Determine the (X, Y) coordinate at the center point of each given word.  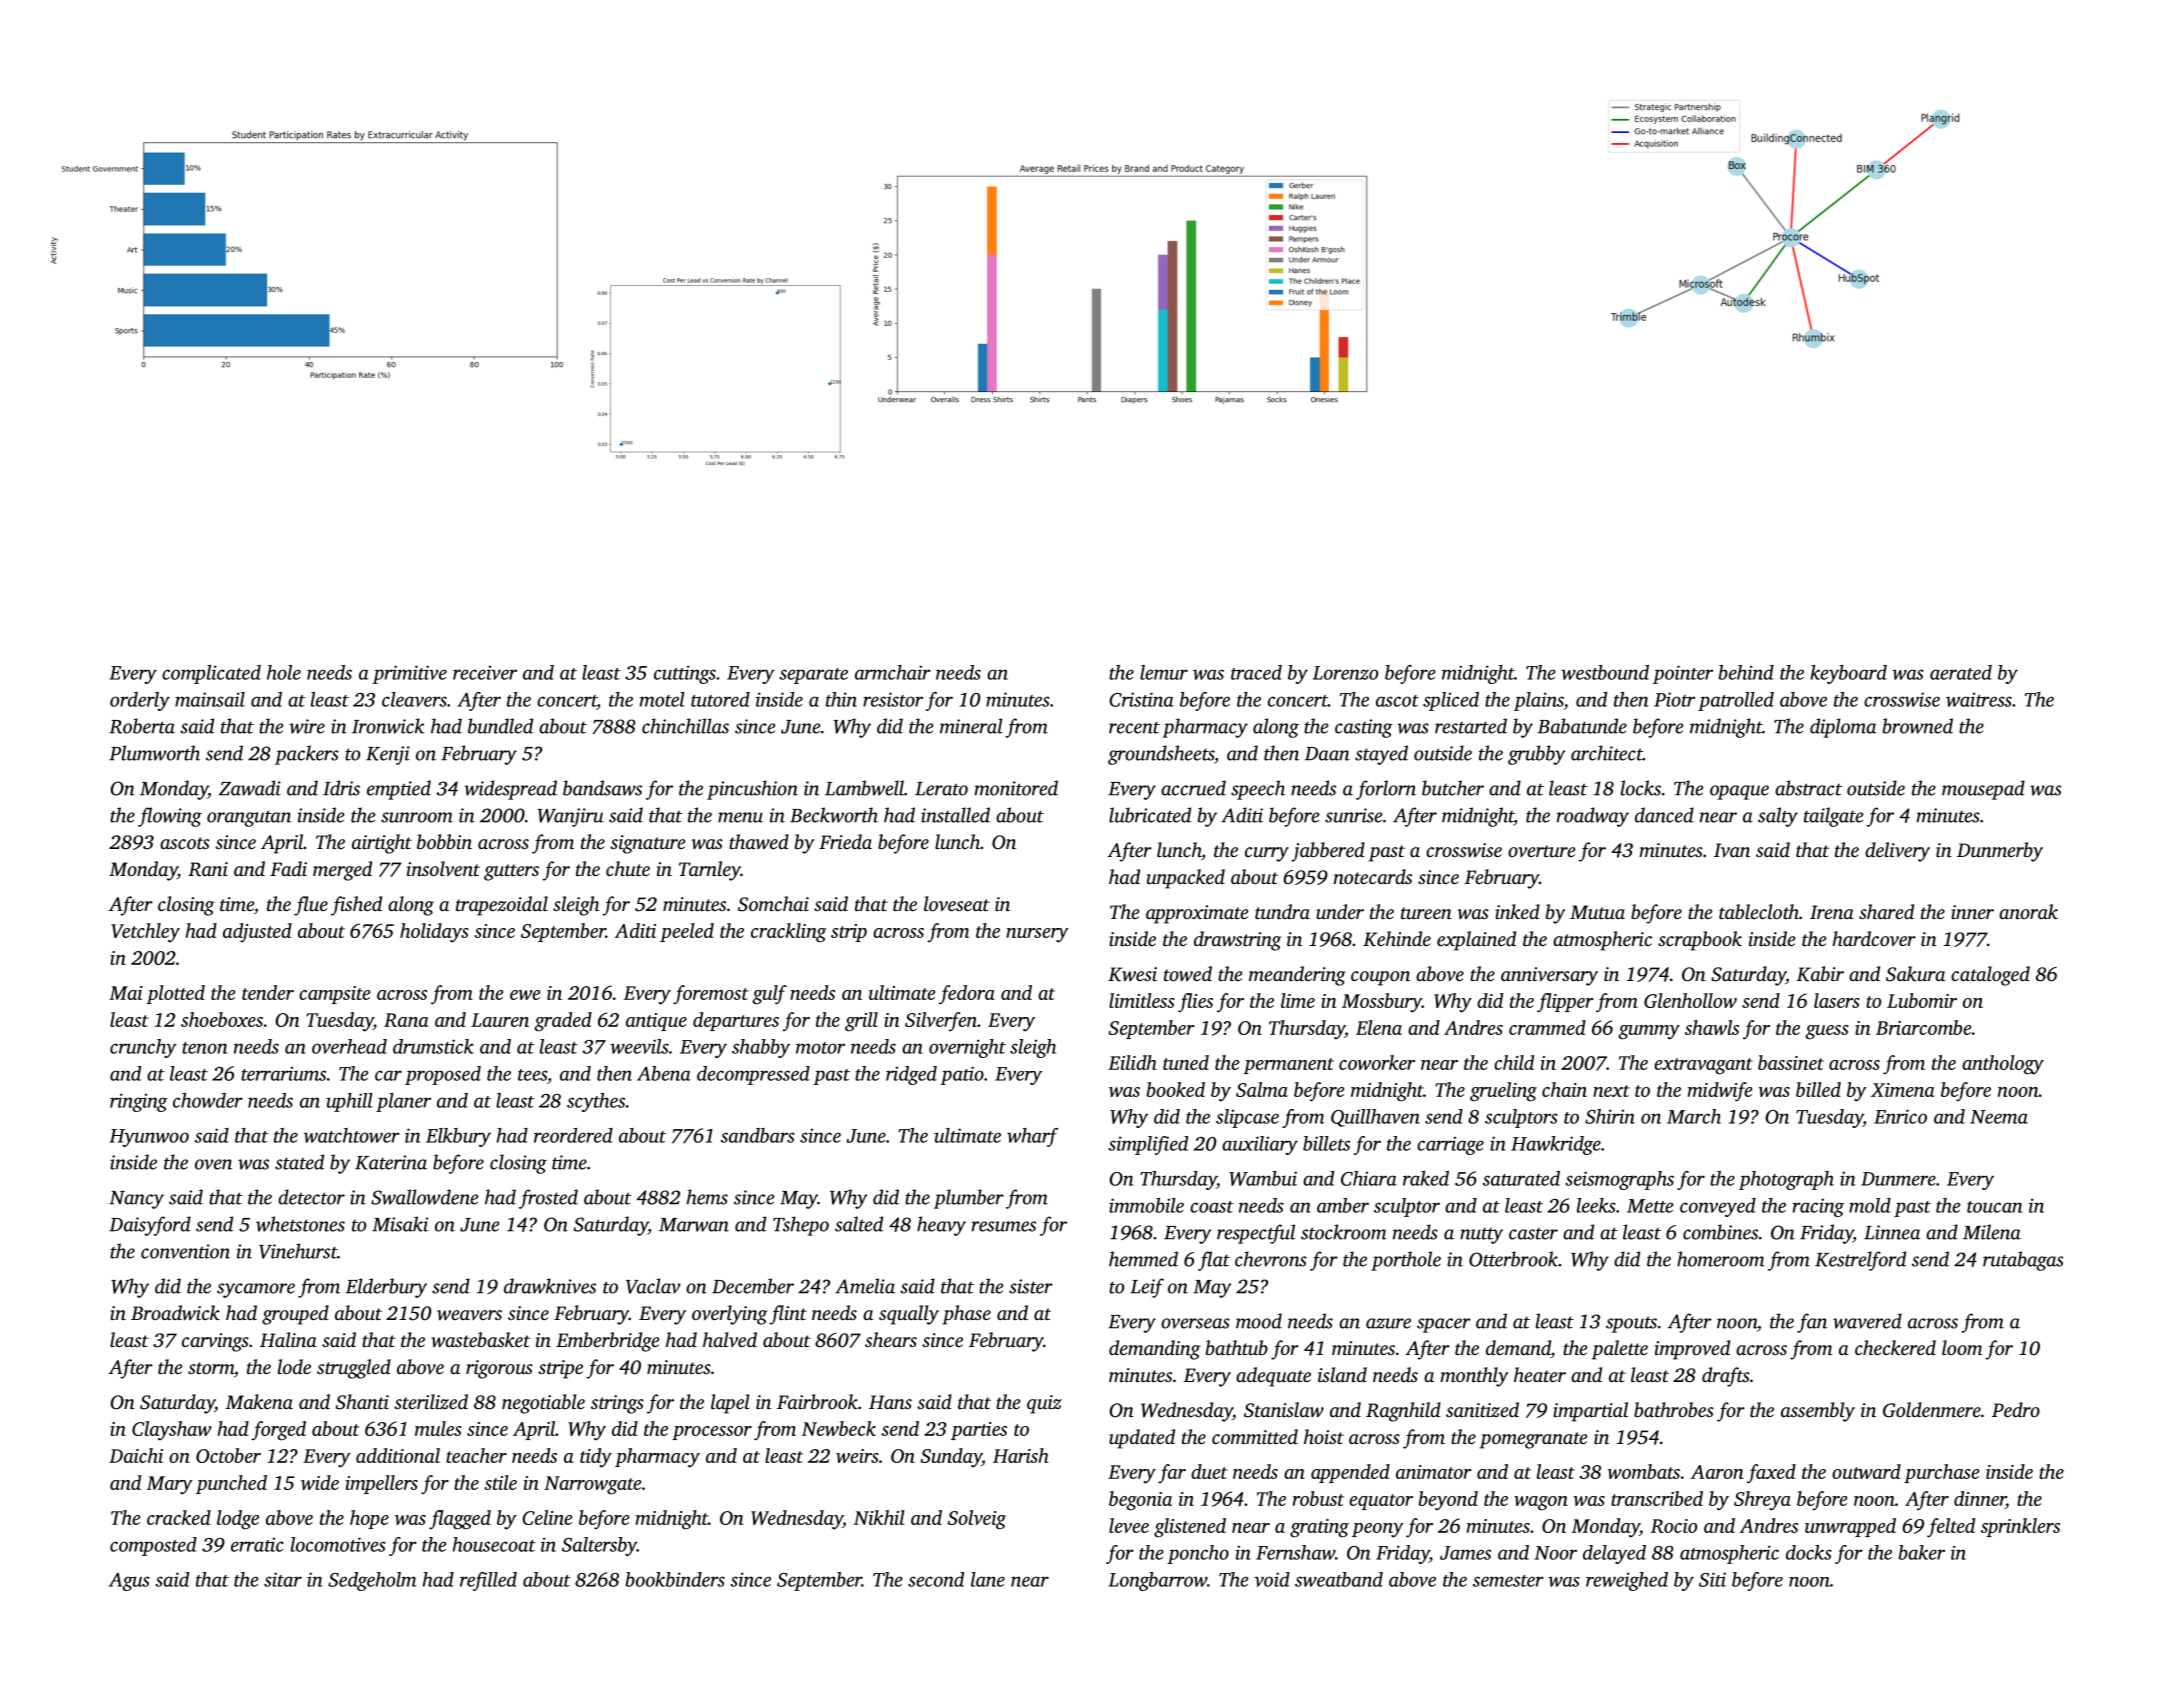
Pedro (2016, 1409)
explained (1476, 941)
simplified (1148, 1145)
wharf (1032, 1137)
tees (532, 1075)
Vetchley (145, 933)
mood (1259, 1321)
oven (213, 1164)
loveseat (957, 903)
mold (1870, 1205)
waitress (1979, 699)
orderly (140, 701)
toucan (1995, 1207)
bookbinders (675, 1579)
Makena (259, 1401)
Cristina (1141, 699)
